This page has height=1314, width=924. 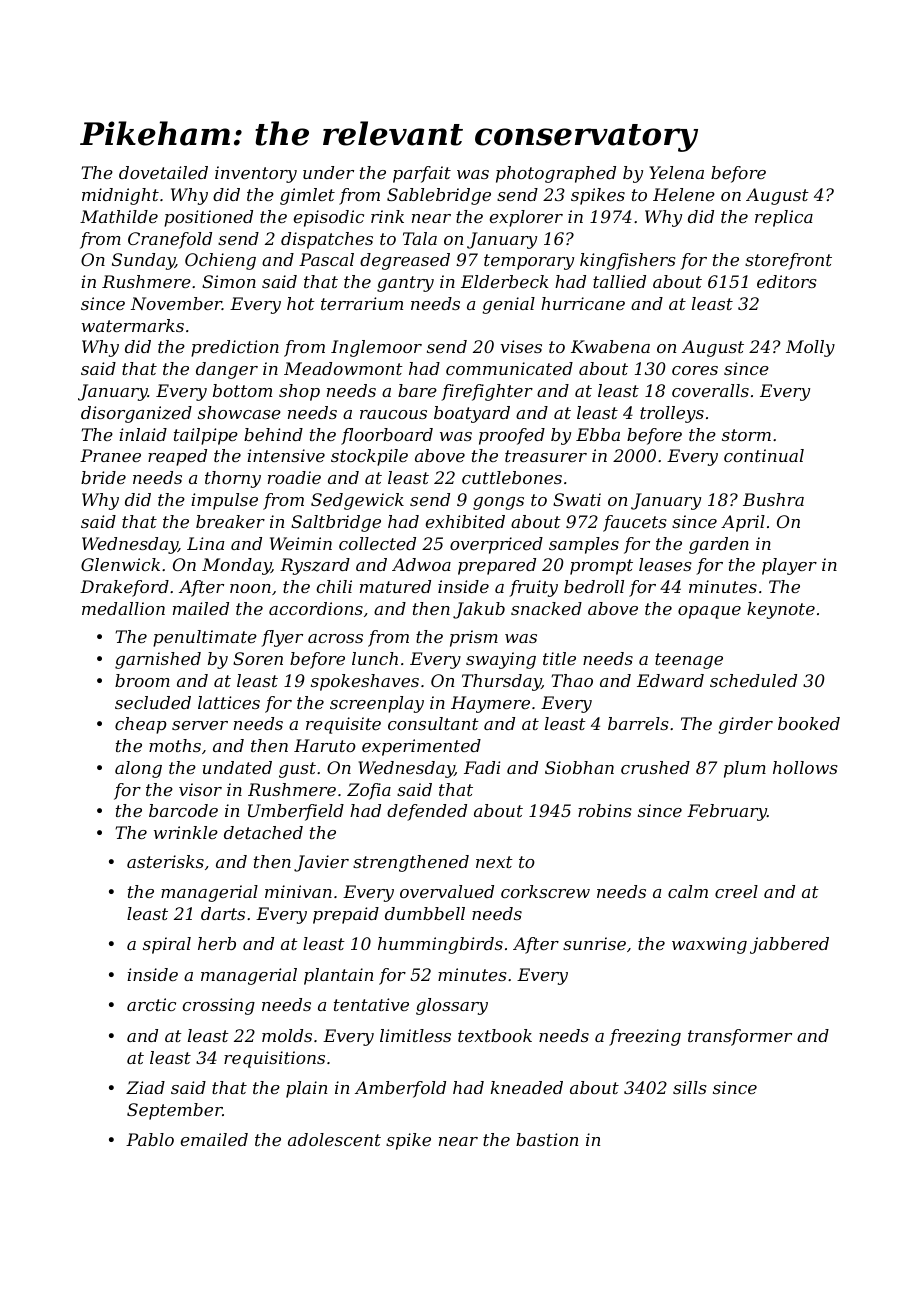 What do you see at coordinates (556, 174) in the page?
I see `photographed` at bounding box center [556, 174].
